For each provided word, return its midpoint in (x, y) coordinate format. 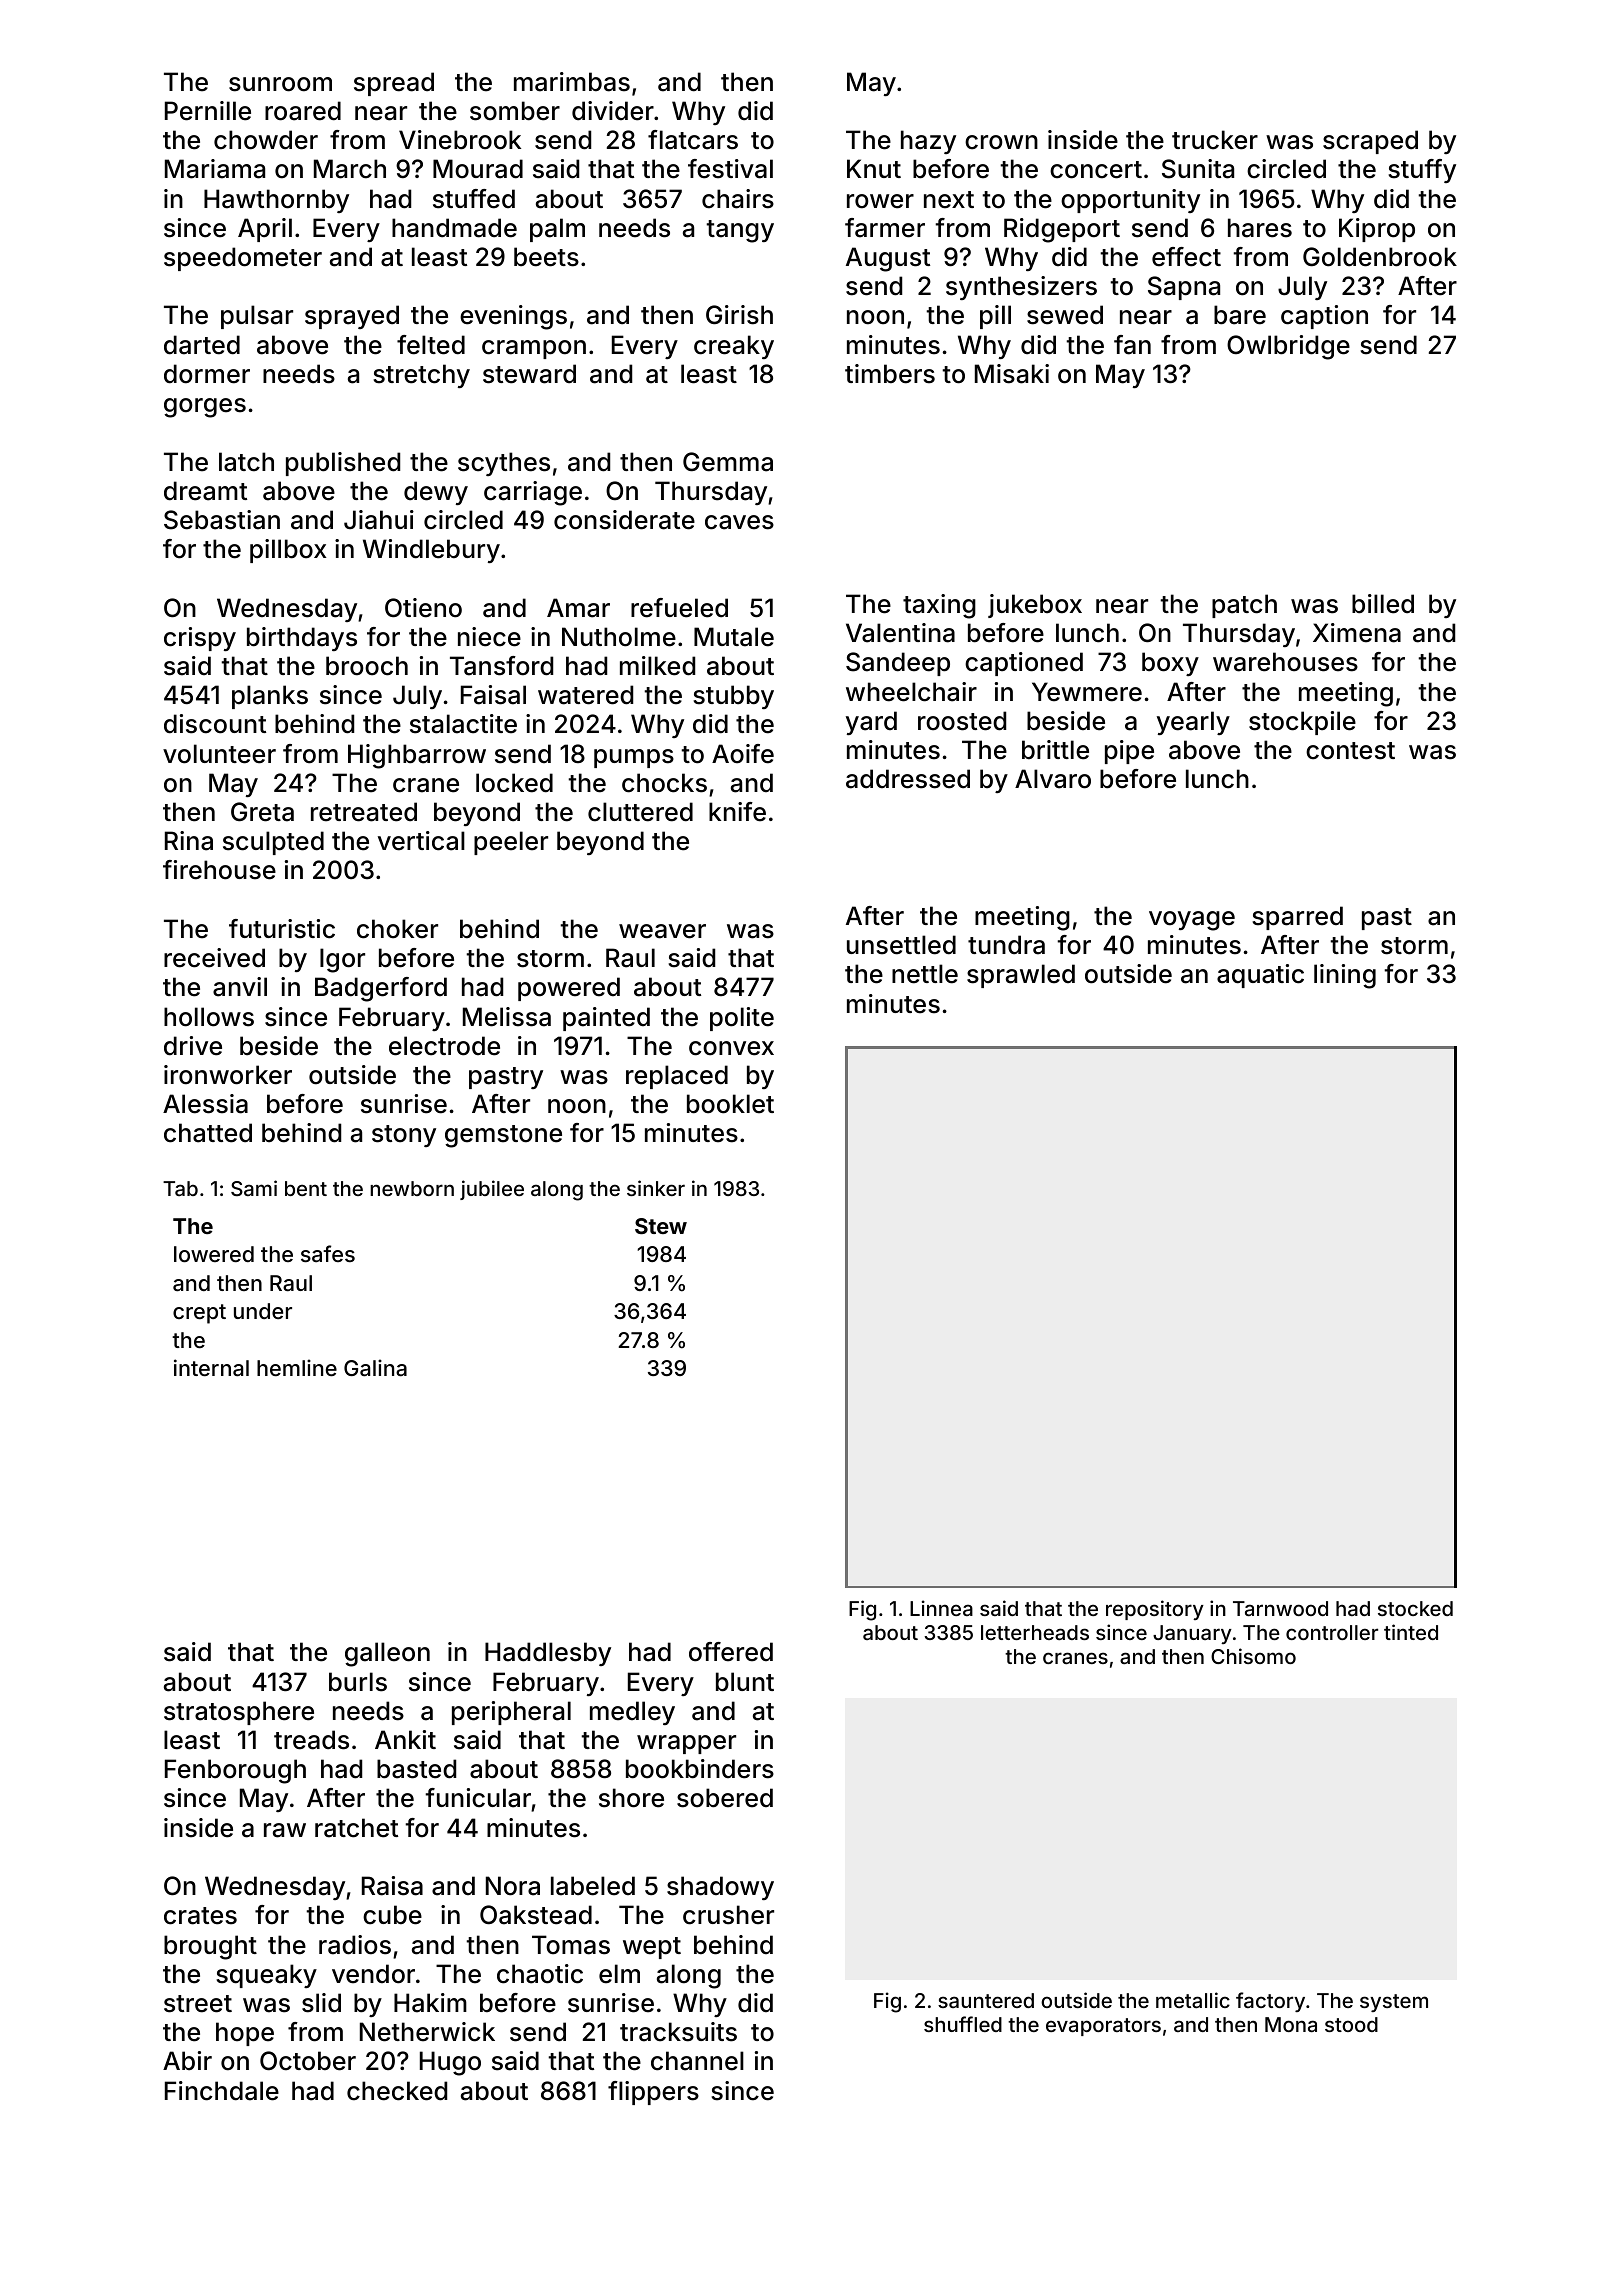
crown (1001, 142)
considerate (624, 520)
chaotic (540, 1974)
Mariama (215, 169)
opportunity (1130, 201)
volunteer (219, 754)
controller (1332, 1632)
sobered (725, 1798)
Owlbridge (1288, 347)
